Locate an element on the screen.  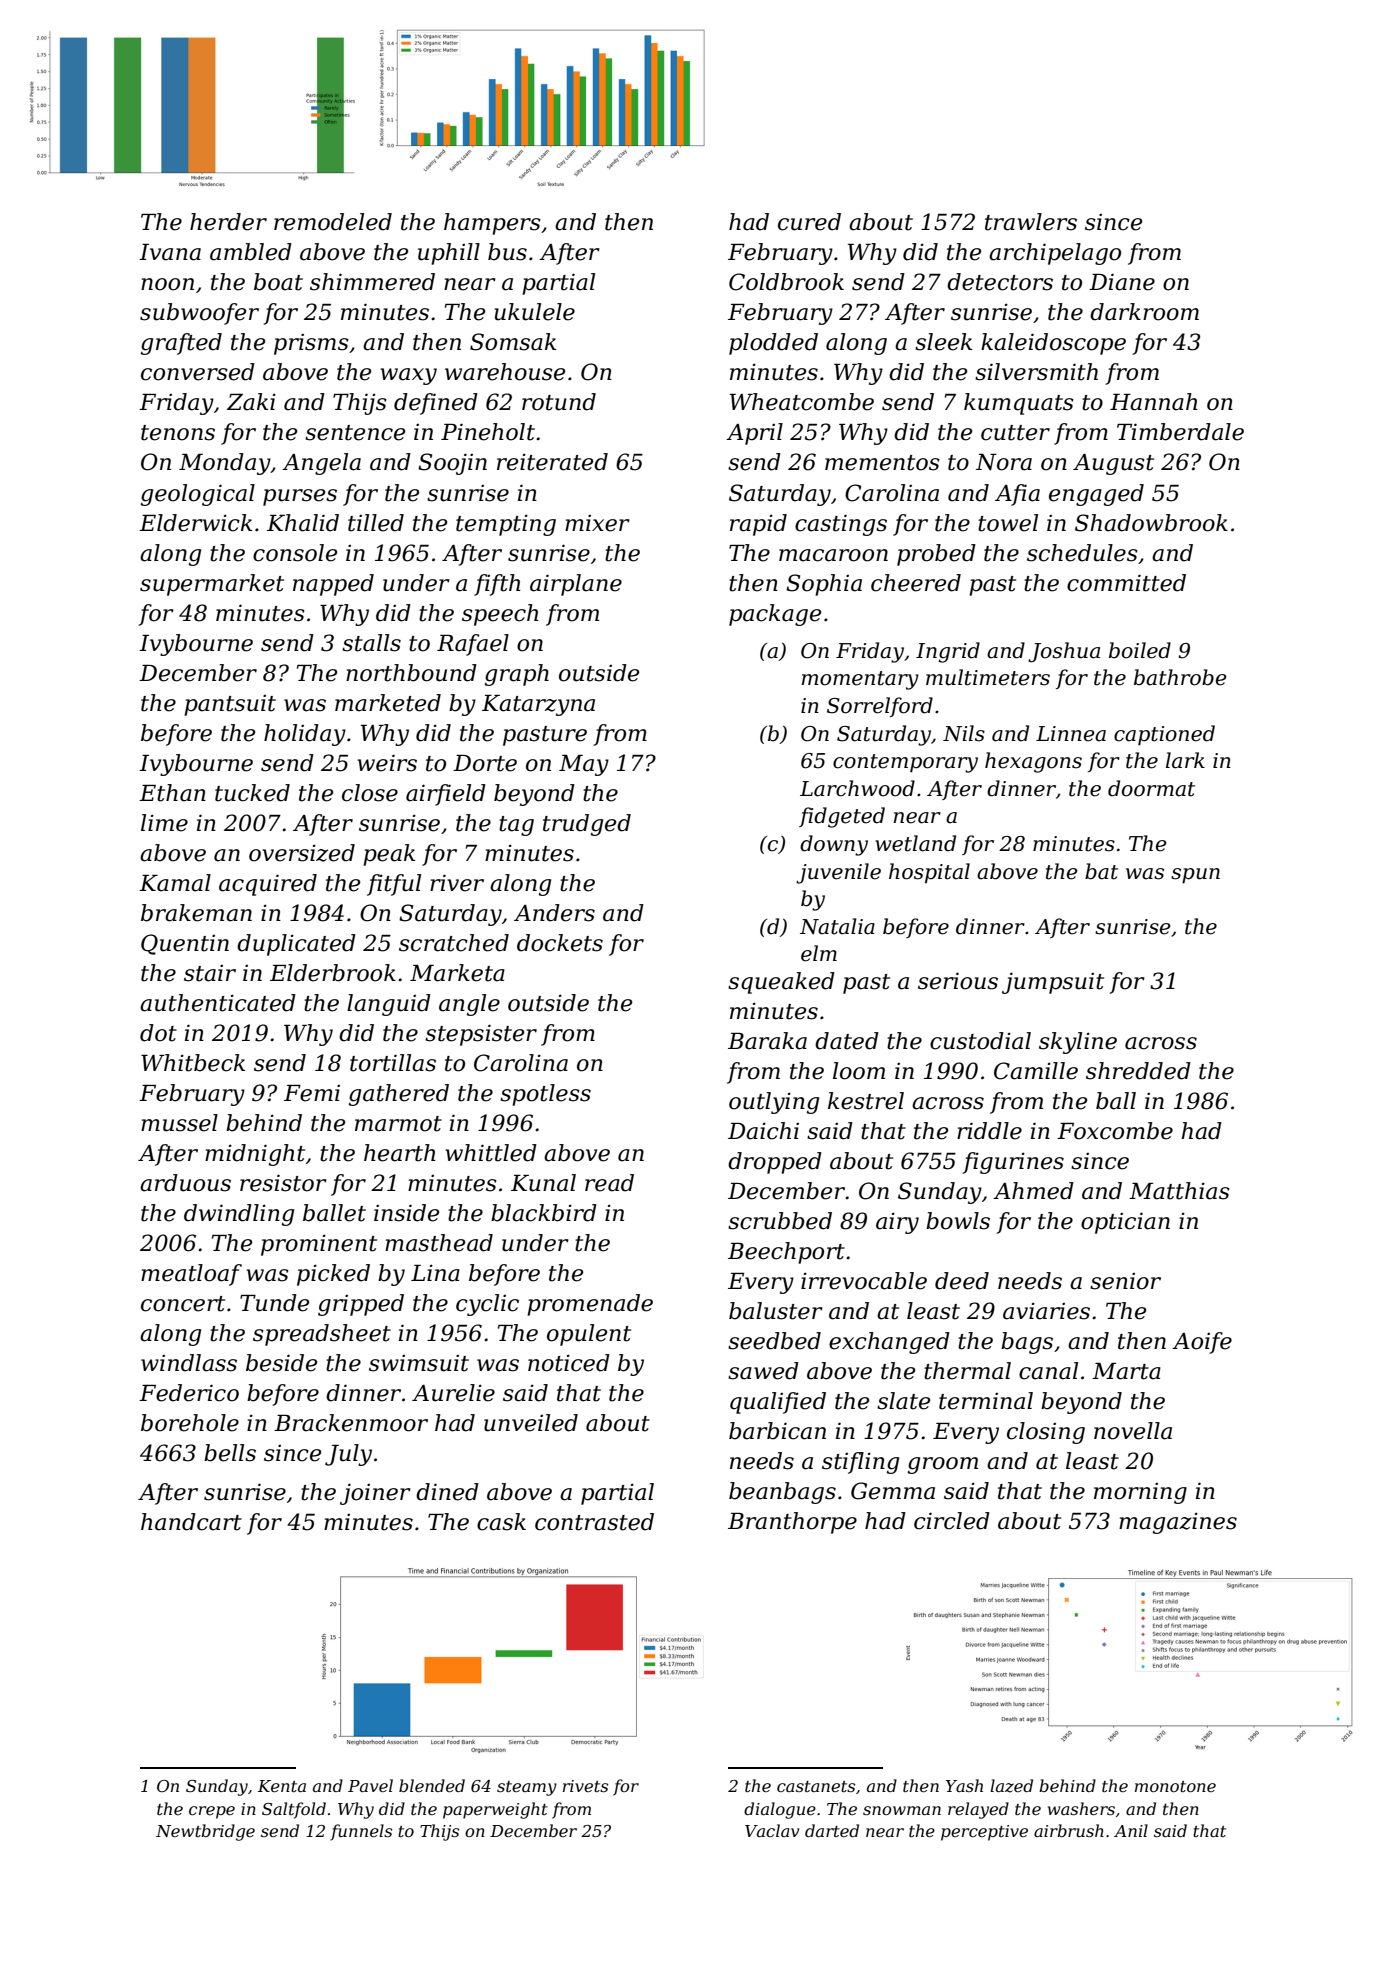
circled is located at coordinates (952, 1521).
